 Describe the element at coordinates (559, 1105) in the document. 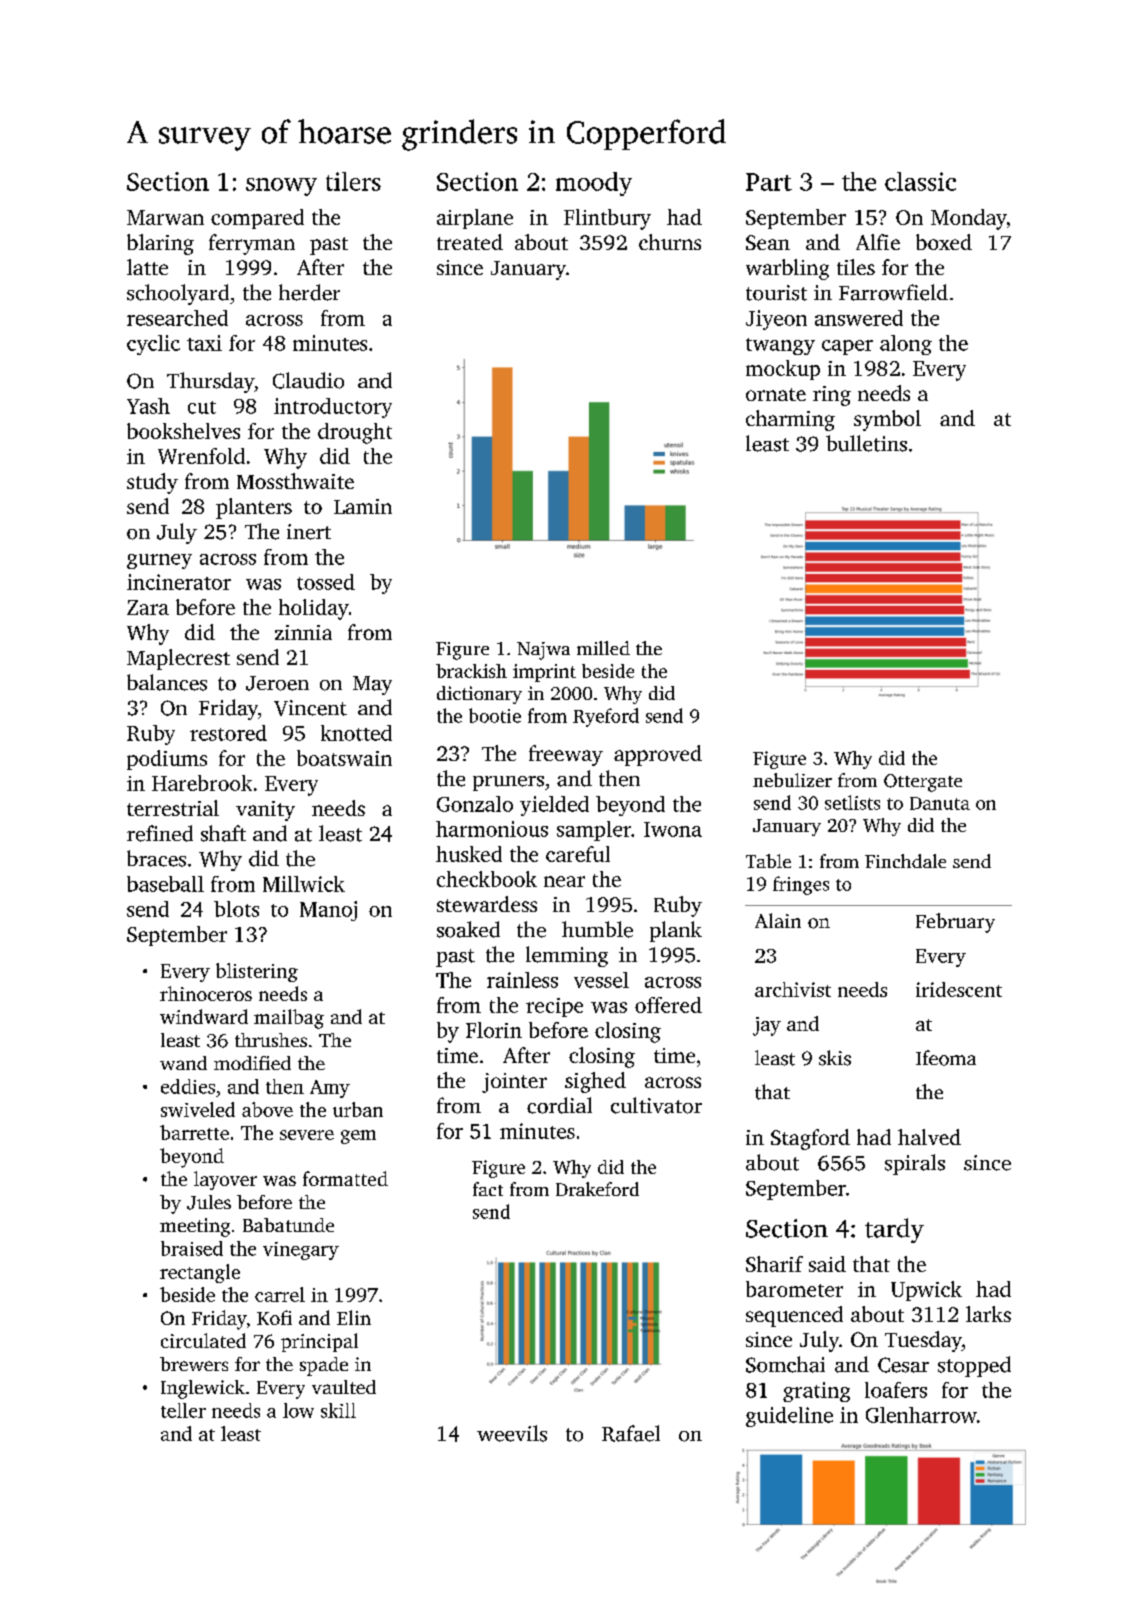

I see `cordial` at that location.
